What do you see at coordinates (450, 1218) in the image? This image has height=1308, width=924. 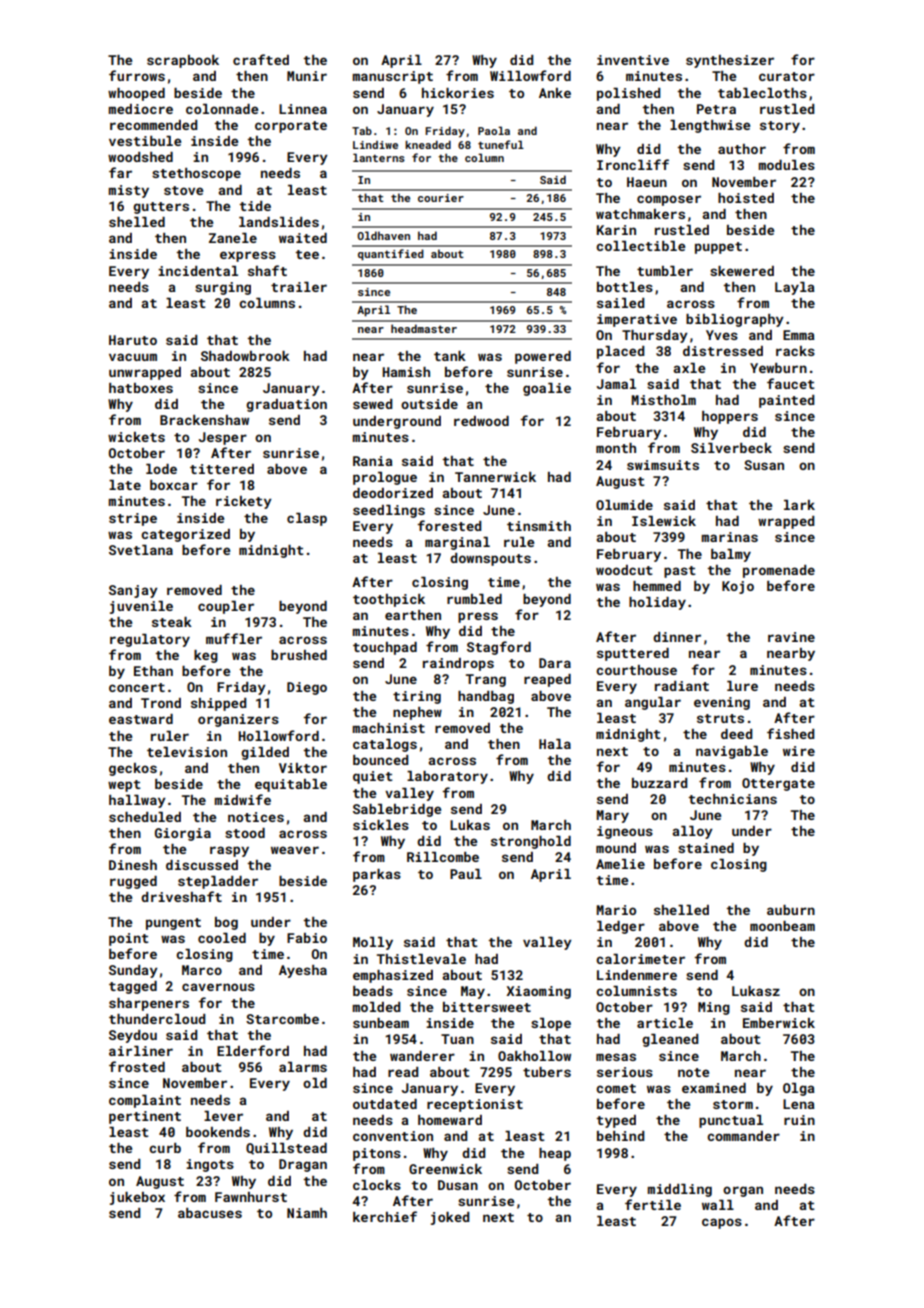 I see `joked` at bounding box center [450, 1218].
